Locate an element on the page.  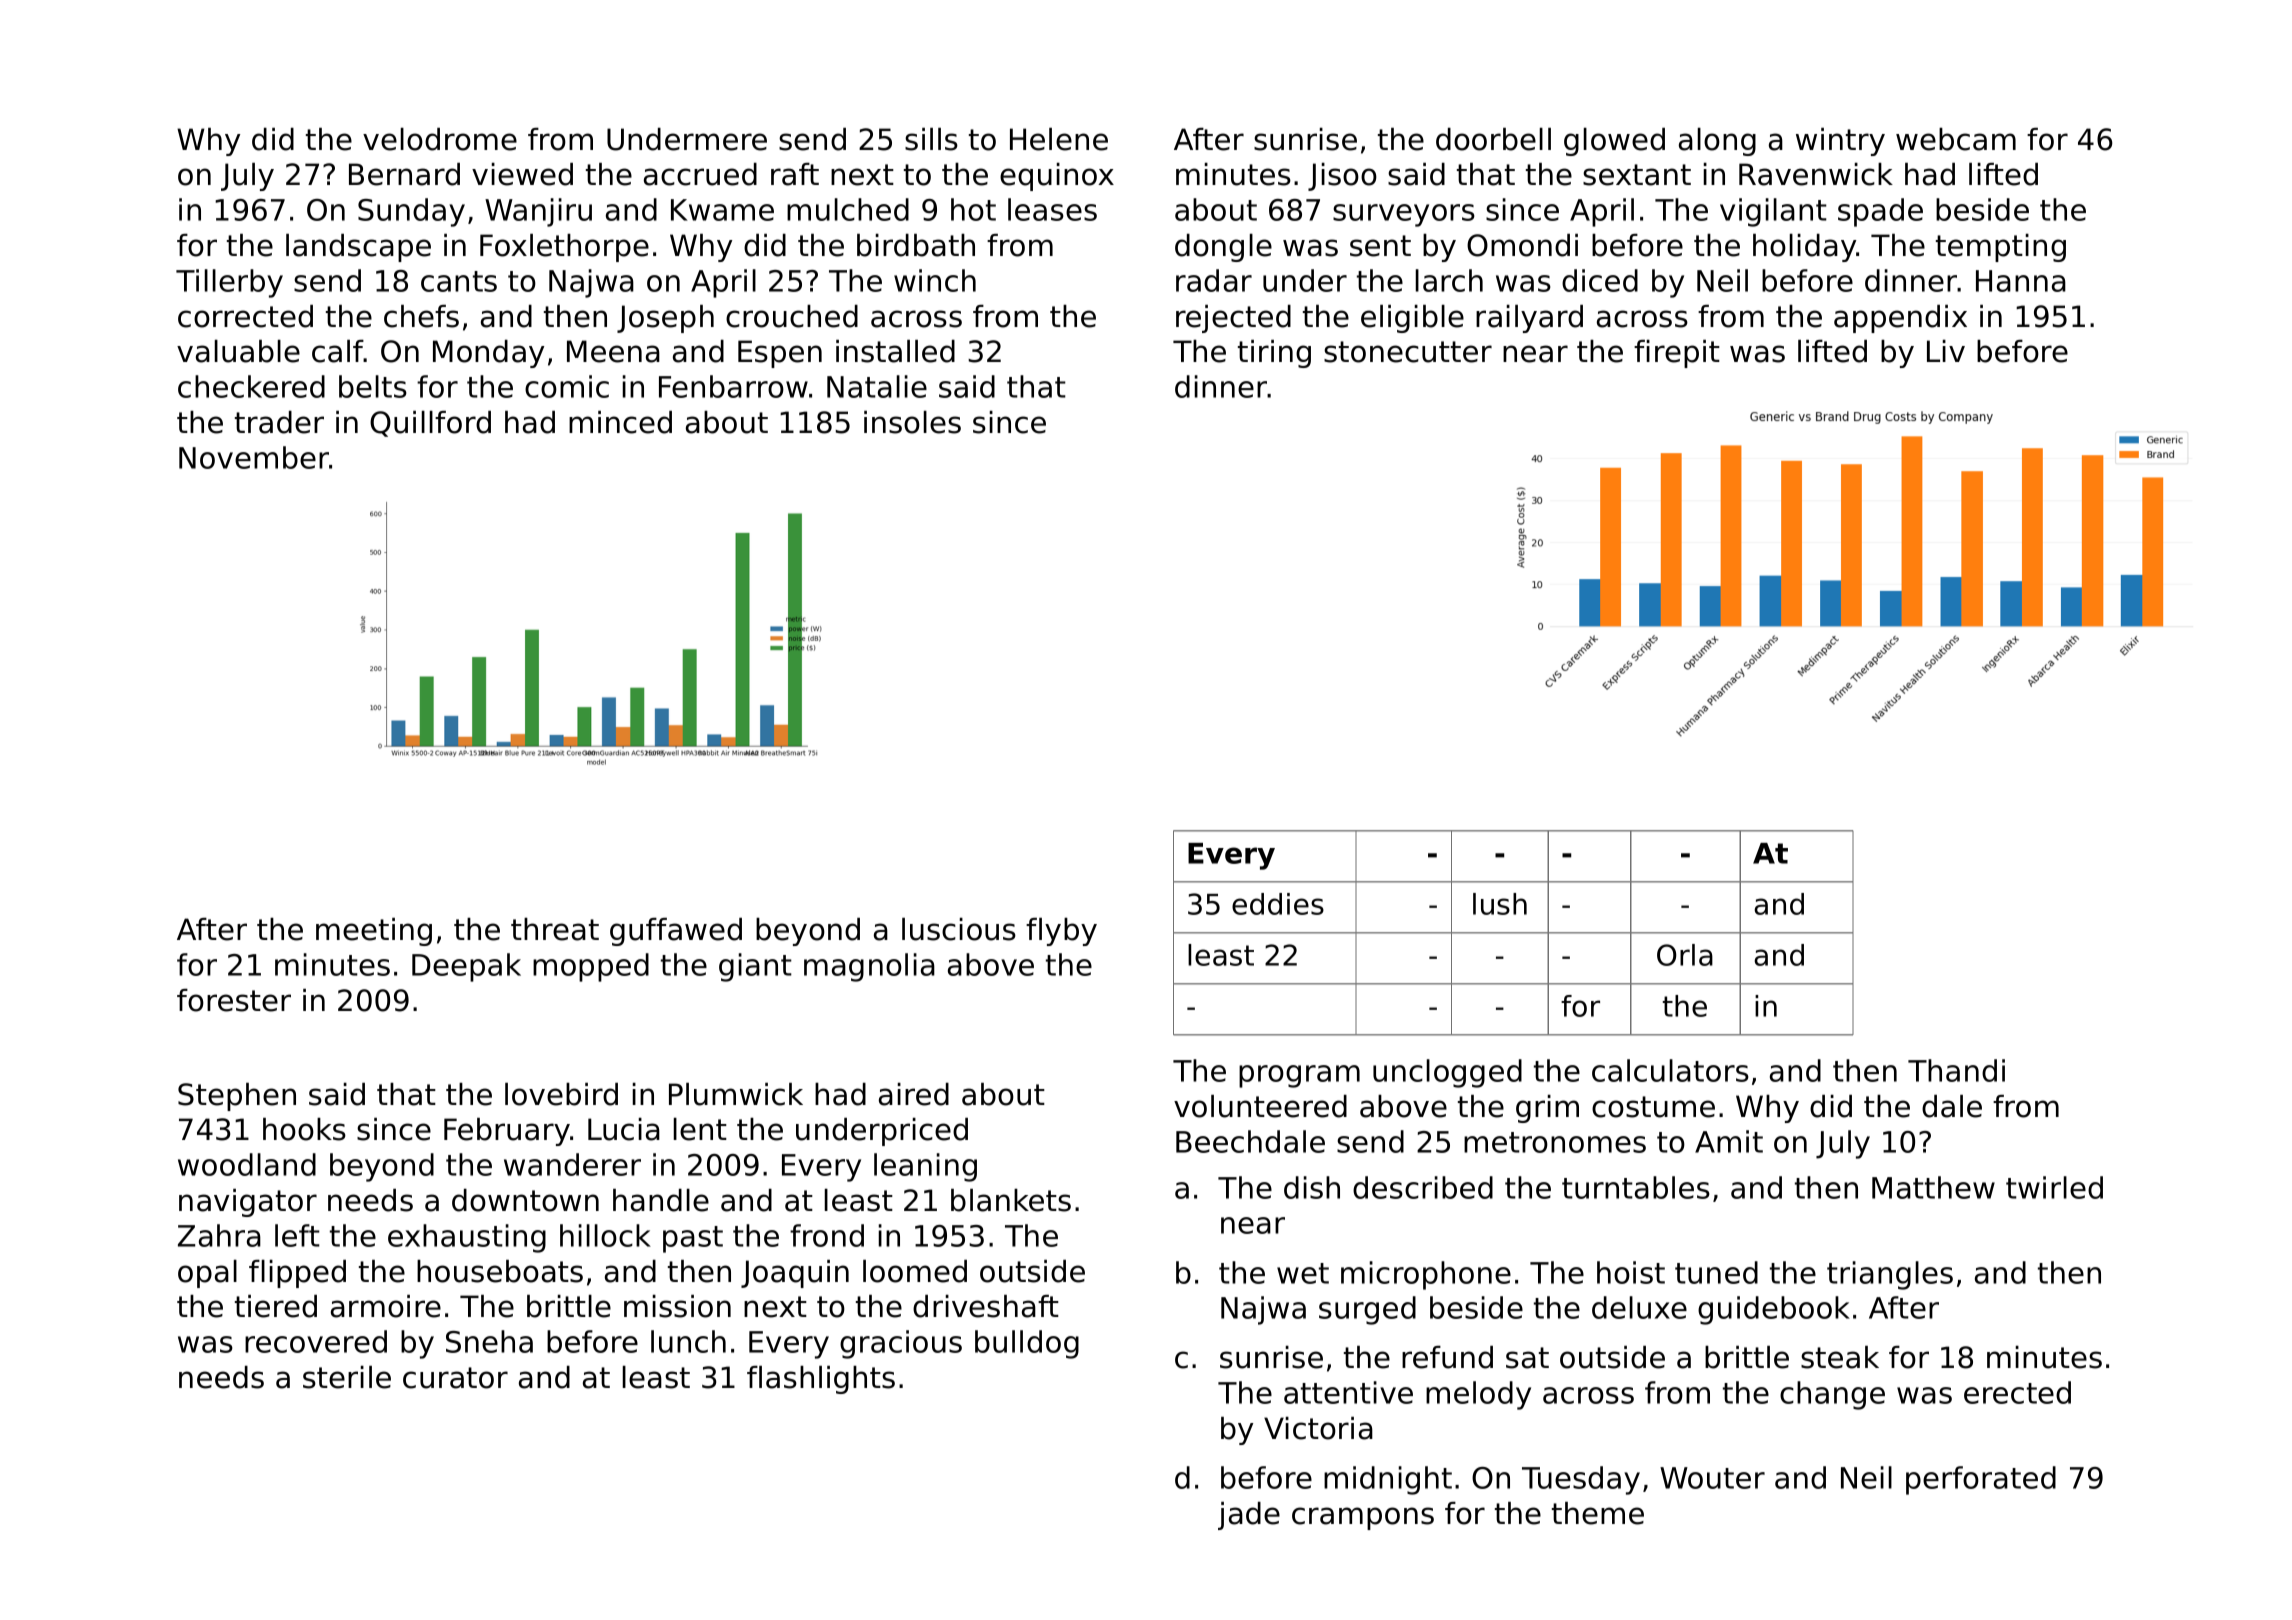
perforated is located at coordinates (1981, 1480).
